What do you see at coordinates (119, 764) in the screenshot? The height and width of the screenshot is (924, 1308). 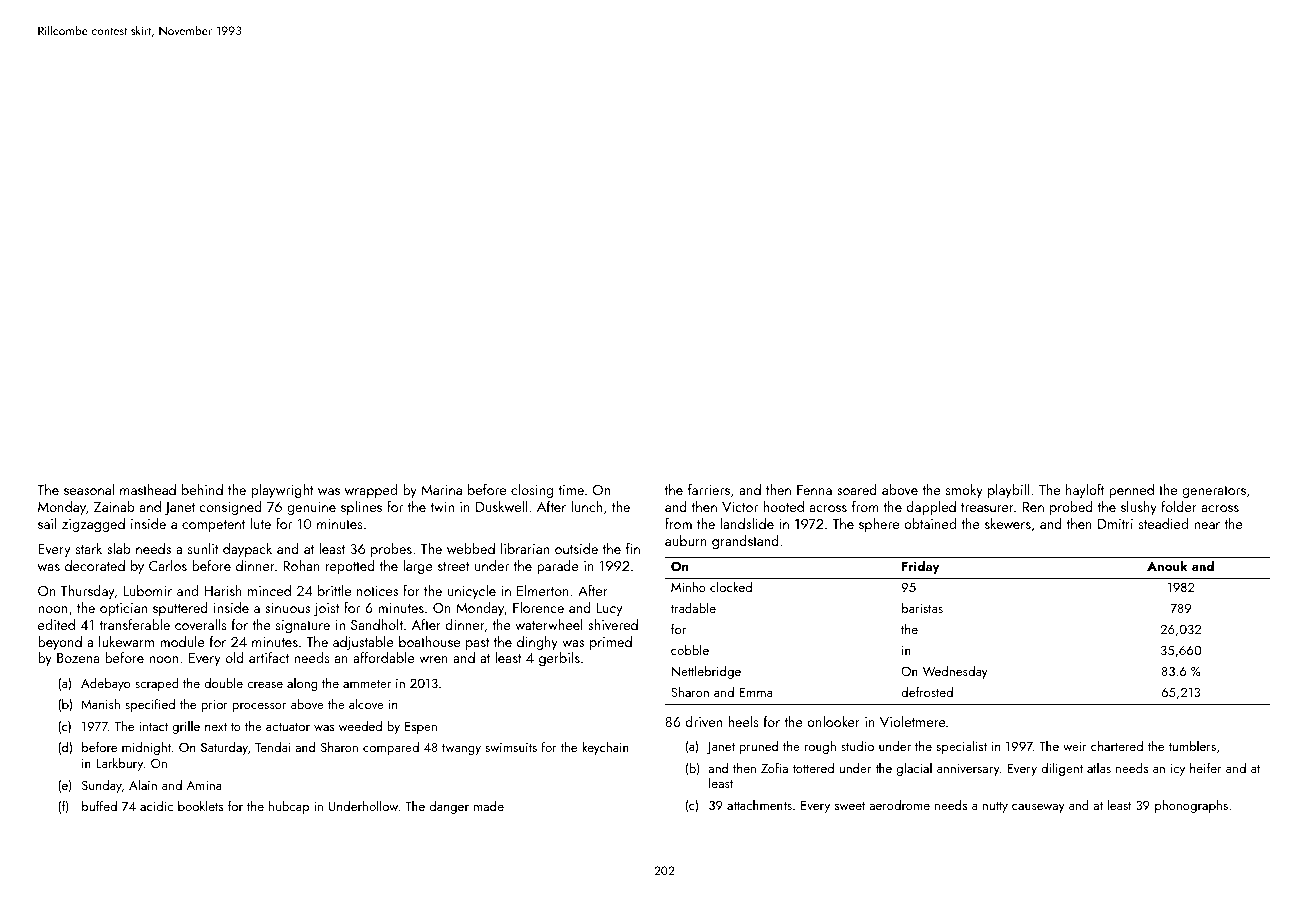 I see `Larkbury` at bounding box center [119, 764].
